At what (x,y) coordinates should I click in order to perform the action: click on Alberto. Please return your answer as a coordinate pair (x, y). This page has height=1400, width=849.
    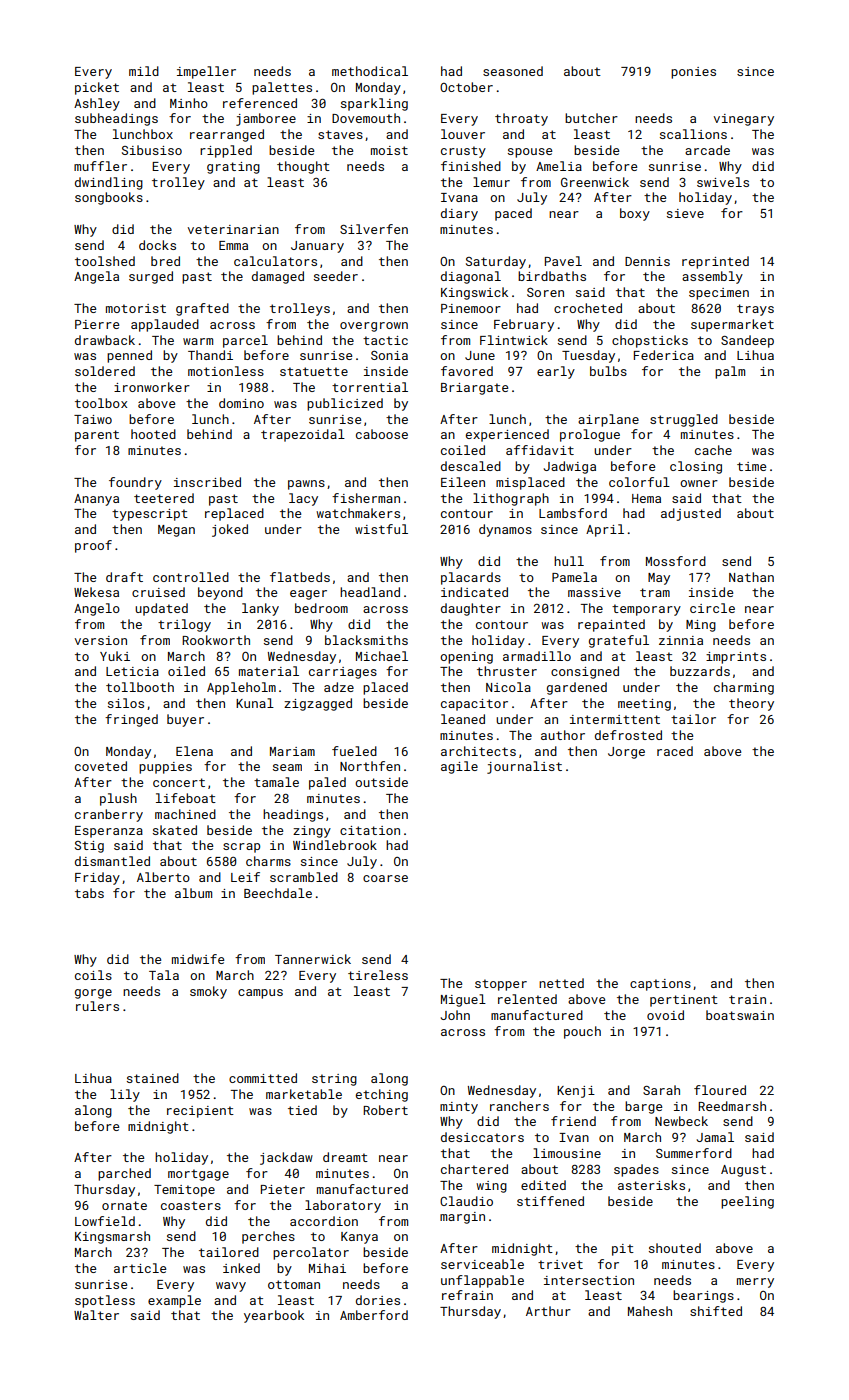
    Looking at the image, I should click on (163, 877).
